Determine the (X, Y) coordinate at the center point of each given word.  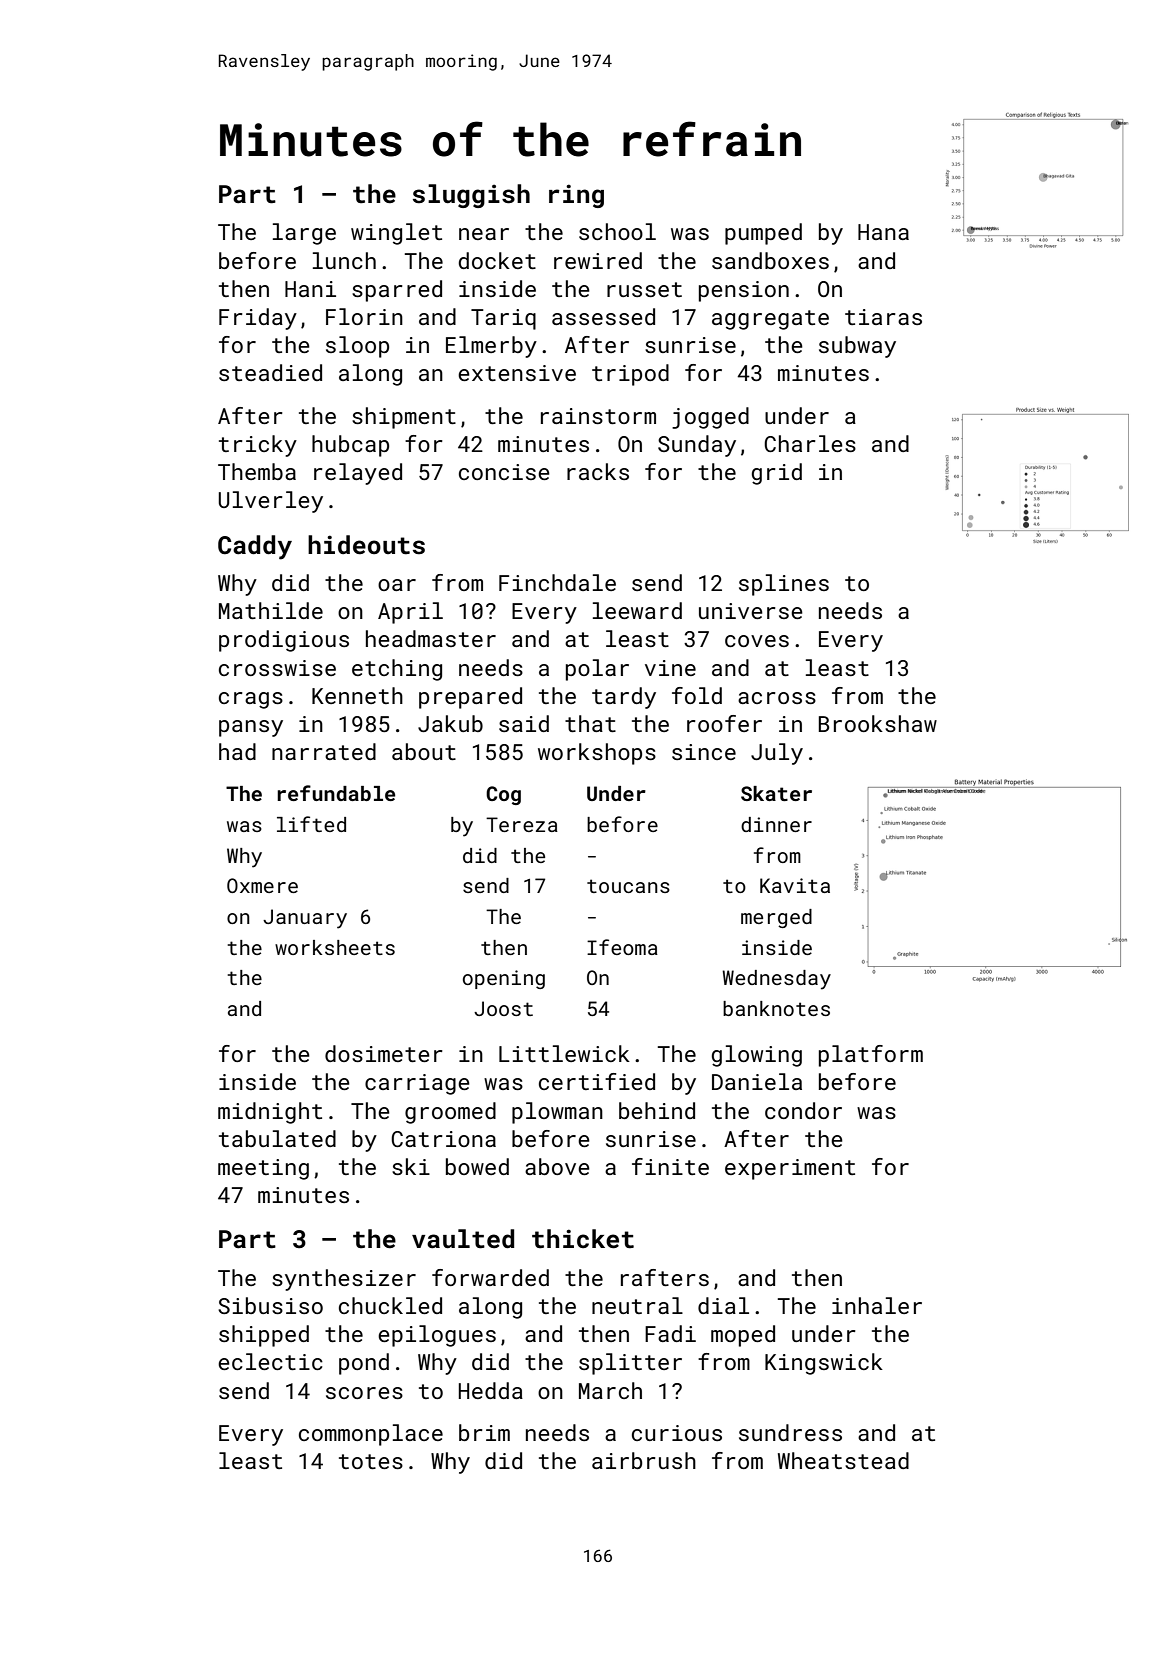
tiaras (883, 317)
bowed (477, 1166)
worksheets (335, 947)
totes (371, 1461)
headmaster (431, 638)
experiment (790, 1169)
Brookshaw (878, 723)
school (617, 231)
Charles (810, 443)
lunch (344, 260)
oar (397, 585)
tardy (624, 698)
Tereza (522, 824)
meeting (263, 1169)
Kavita (795, 885)
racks (598, 471)
